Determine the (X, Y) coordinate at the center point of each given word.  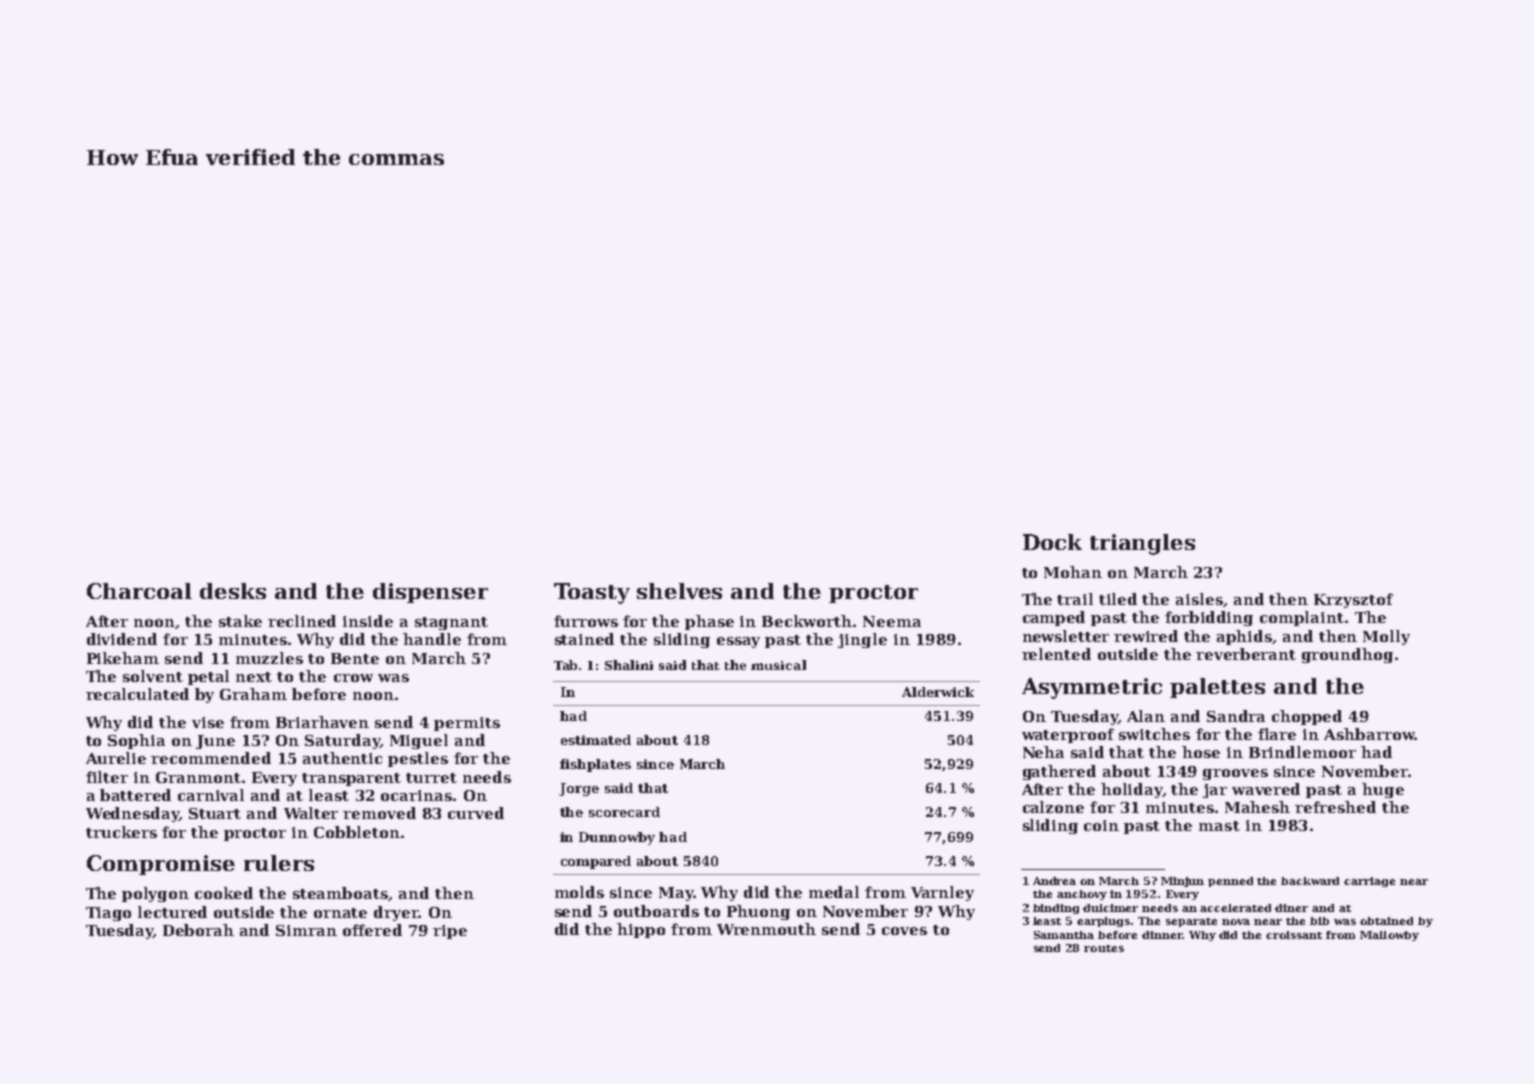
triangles (1142, 544)
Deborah (198, 930)
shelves (679, 591)
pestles (418, 759)
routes (1104, 948)
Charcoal (139, 591)
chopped (1307, 717)
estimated (596, 740)
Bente (355, 658)
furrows (586, 621)
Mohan (1073, 572)
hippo (641, 930)
